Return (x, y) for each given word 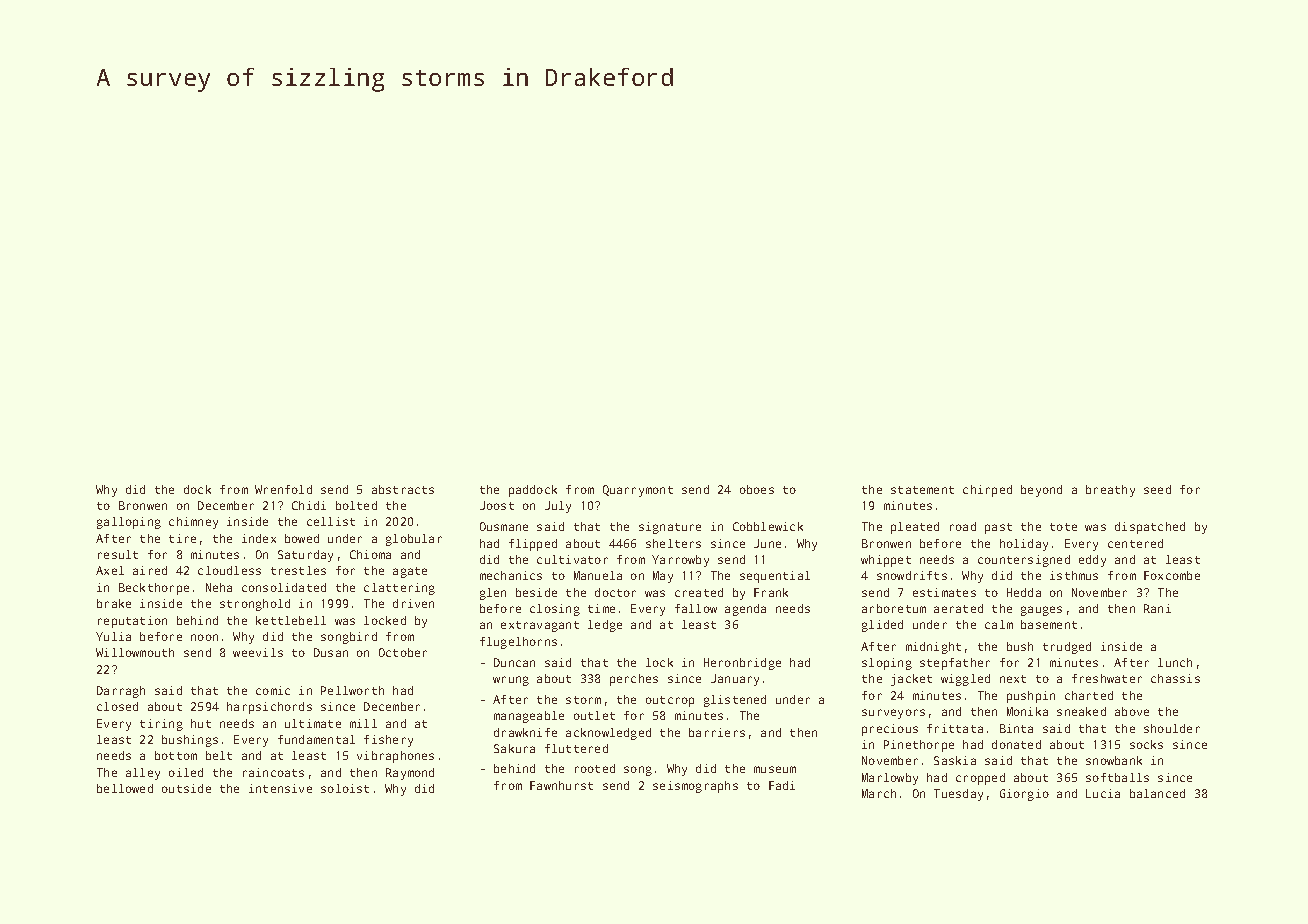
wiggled (965, 680)
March (879, 793)
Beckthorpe (154, 589)
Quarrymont (638, 491)
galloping (129, 523)
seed (1157, 489)
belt (219, 755)
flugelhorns (518, 643)
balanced (1157, 793)
